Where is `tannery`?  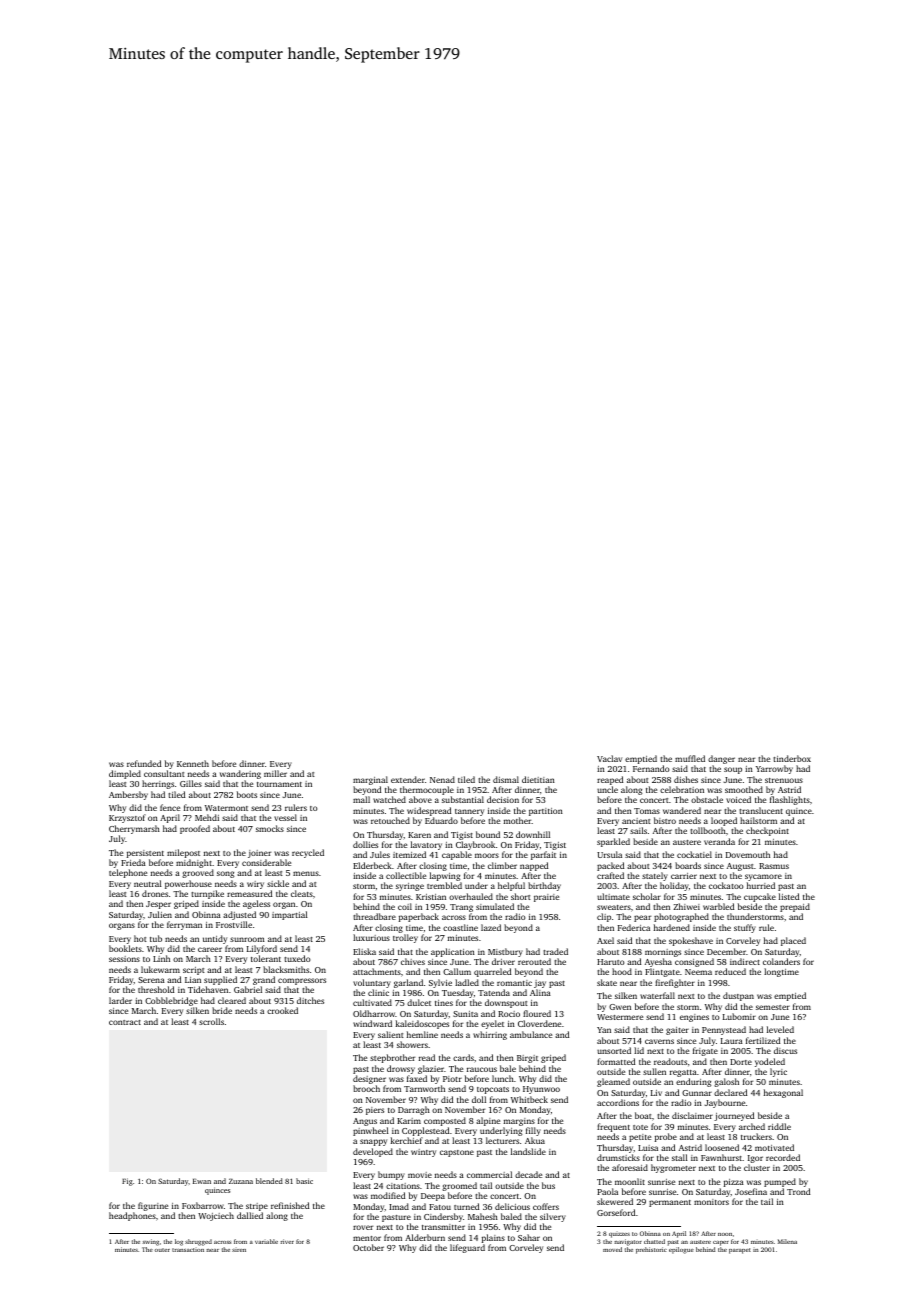
tannery is located at coordinates (469, 812).
